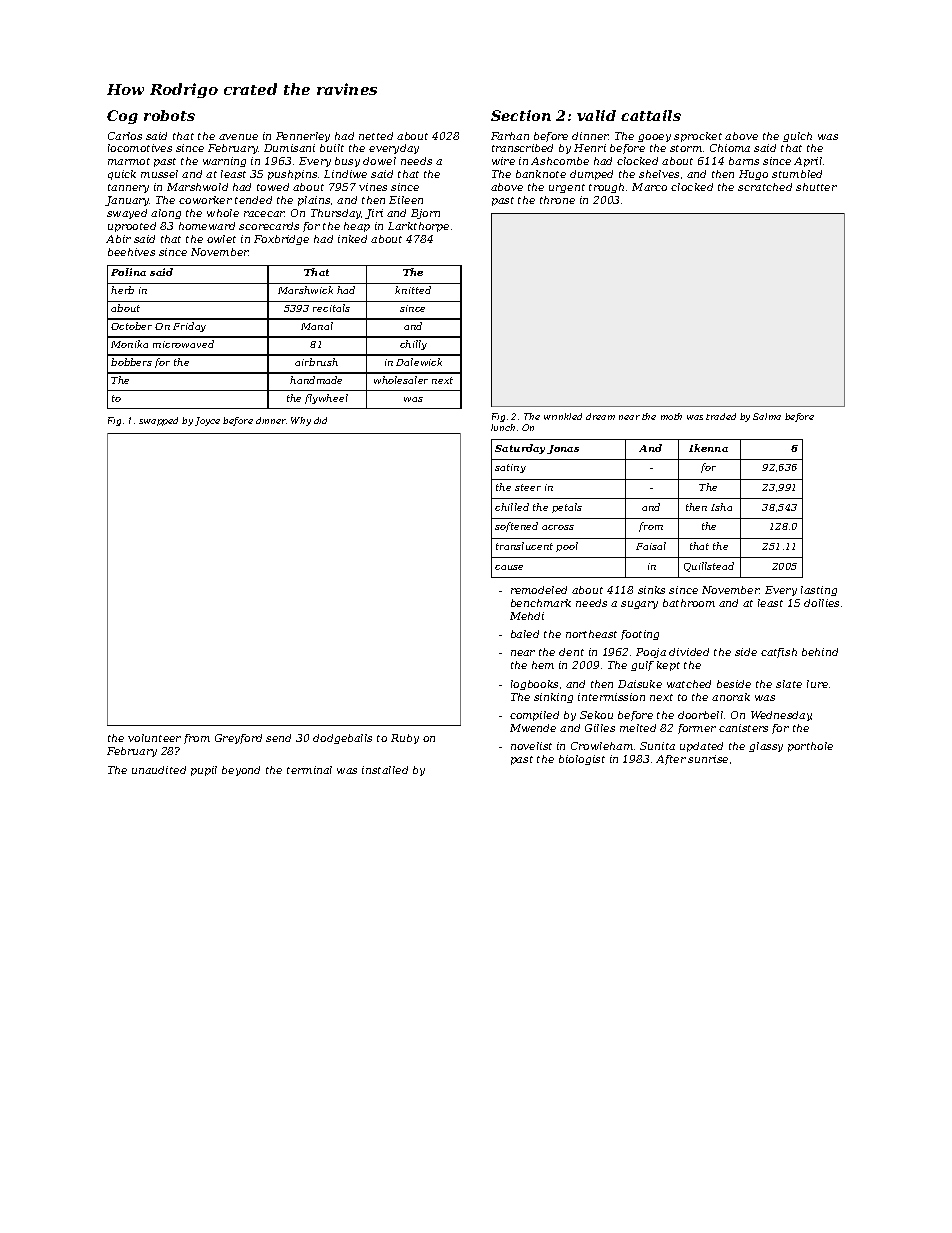  What do you see at coordinates (385, 770) in the page?
I see `installed` at bounding box center [385, 770].
